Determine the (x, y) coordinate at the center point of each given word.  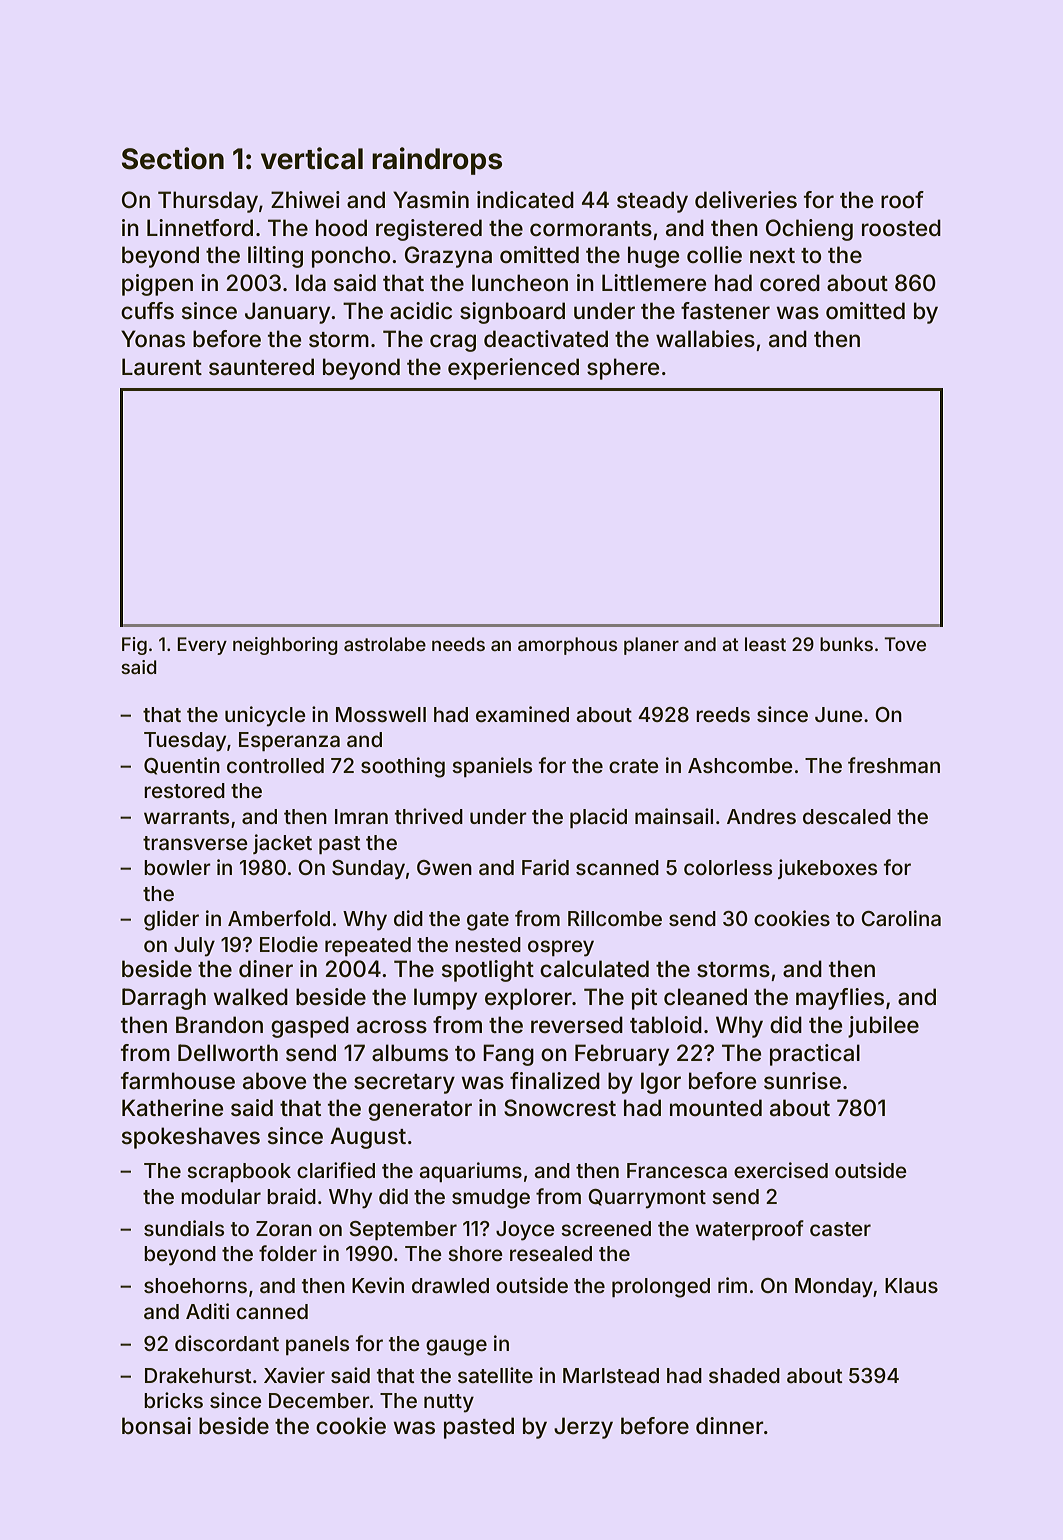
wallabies (705, 339)
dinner (730, 1426)
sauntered (261, 367)
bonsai (156, 1426)
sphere (623, 369)
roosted (901, 228)
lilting (275, 257)
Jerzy (583, 1428)
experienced (513, 369)
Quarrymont (647, 1199)
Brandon (219, 1025)
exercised (781, 1170)
